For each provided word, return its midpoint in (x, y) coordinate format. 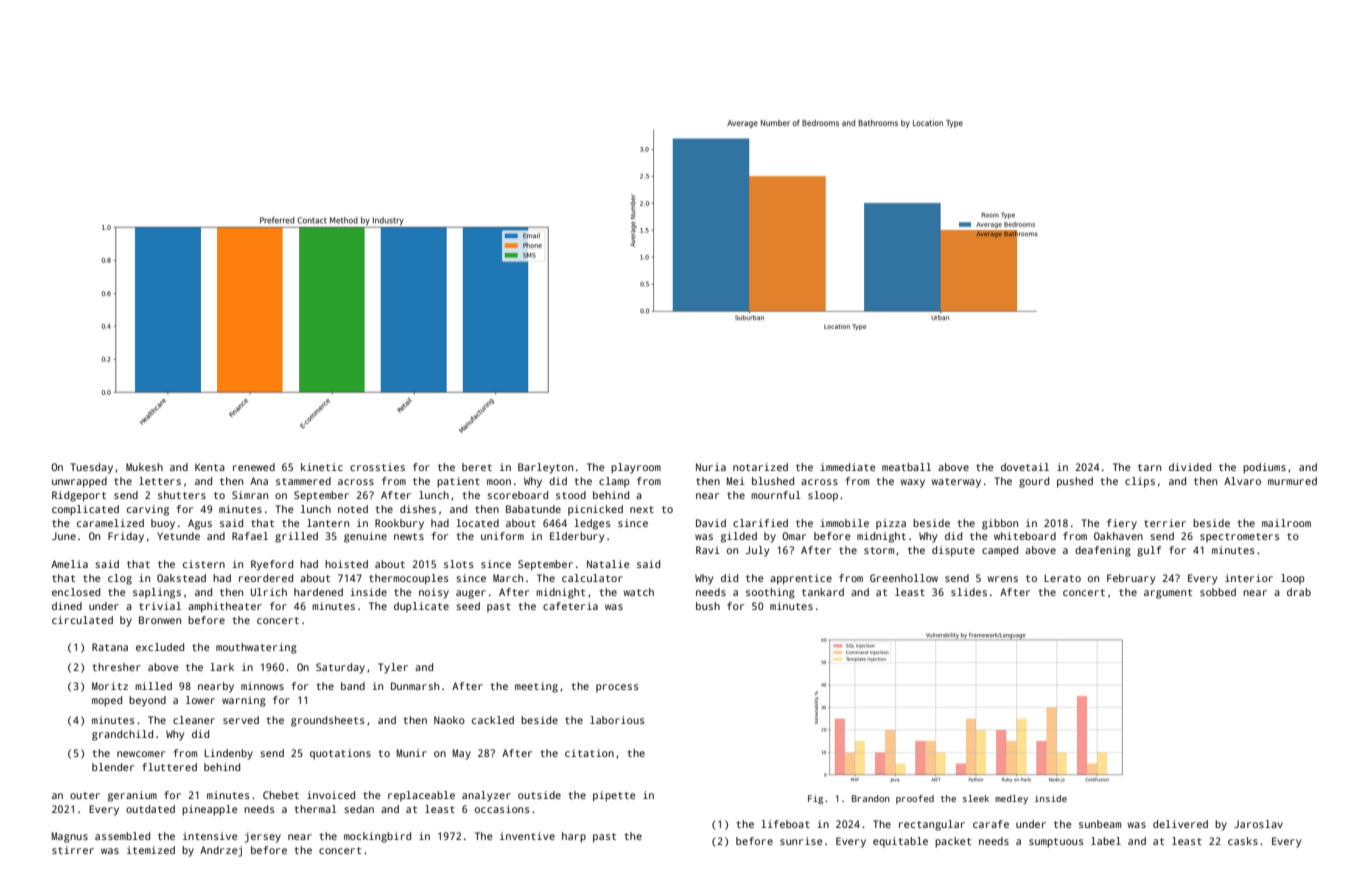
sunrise (801, 841)
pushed (1075, 482)
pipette (614, 796)
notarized (760, 467)
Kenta (210, 467)
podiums (1264, 468)
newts (409, 536)
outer (85, 795)
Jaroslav (1258, 824)
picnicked (595, 510)
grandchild (122, 735)
